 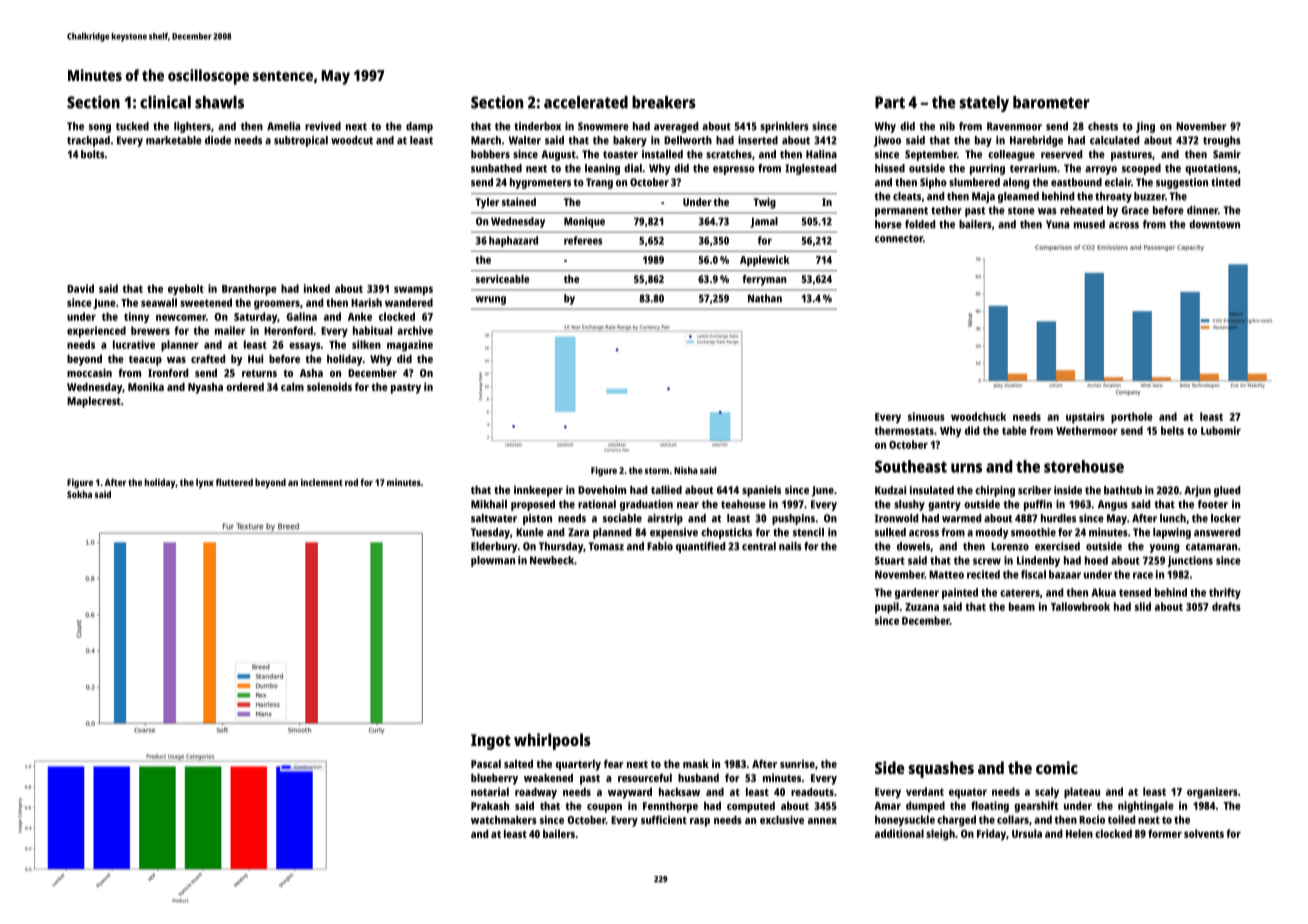 What do you see at coordinates (620, 155) in the document?
I see `toaster` at bounding box center [620, 155].
